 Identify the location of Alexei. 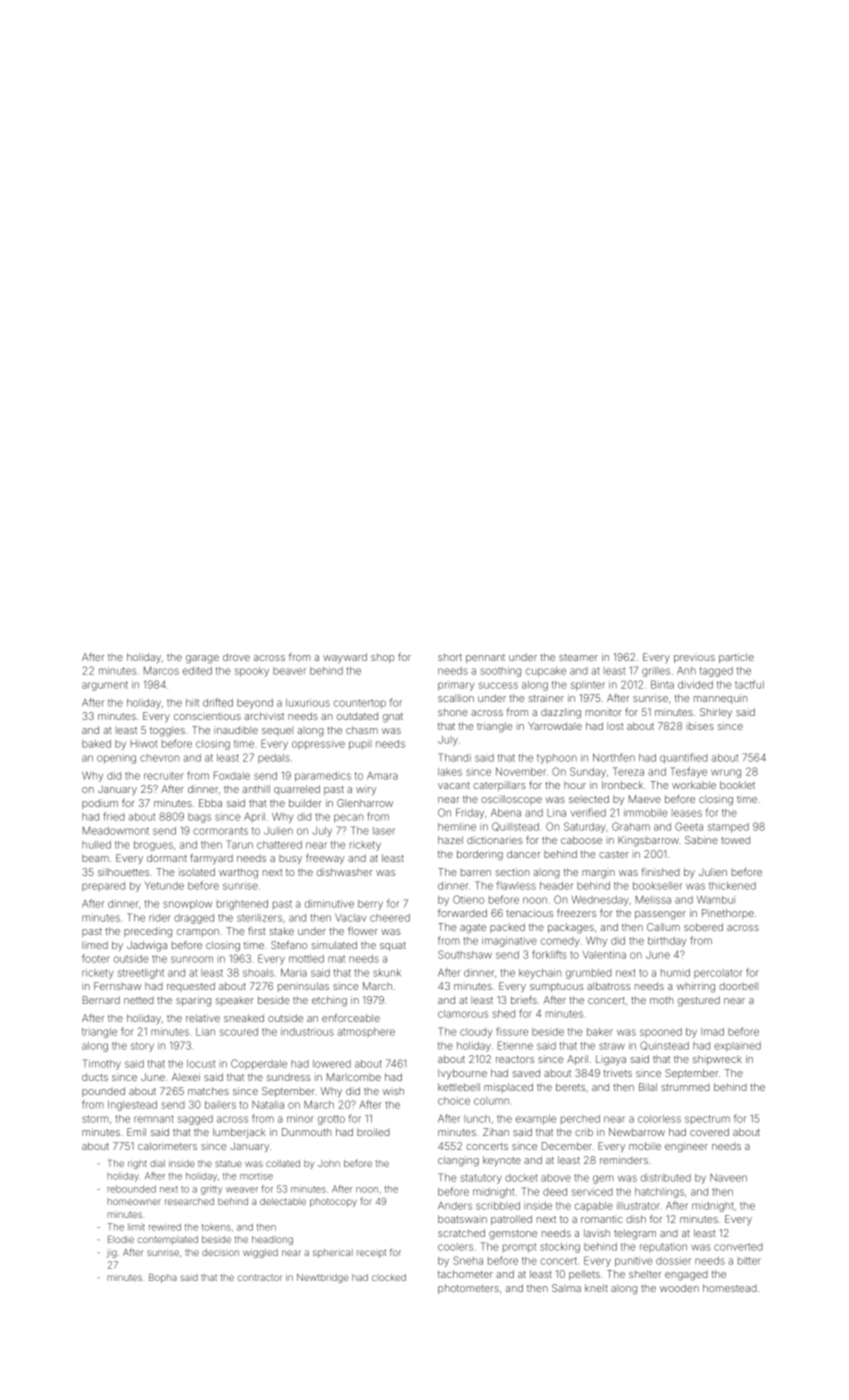
(186, 1077).
